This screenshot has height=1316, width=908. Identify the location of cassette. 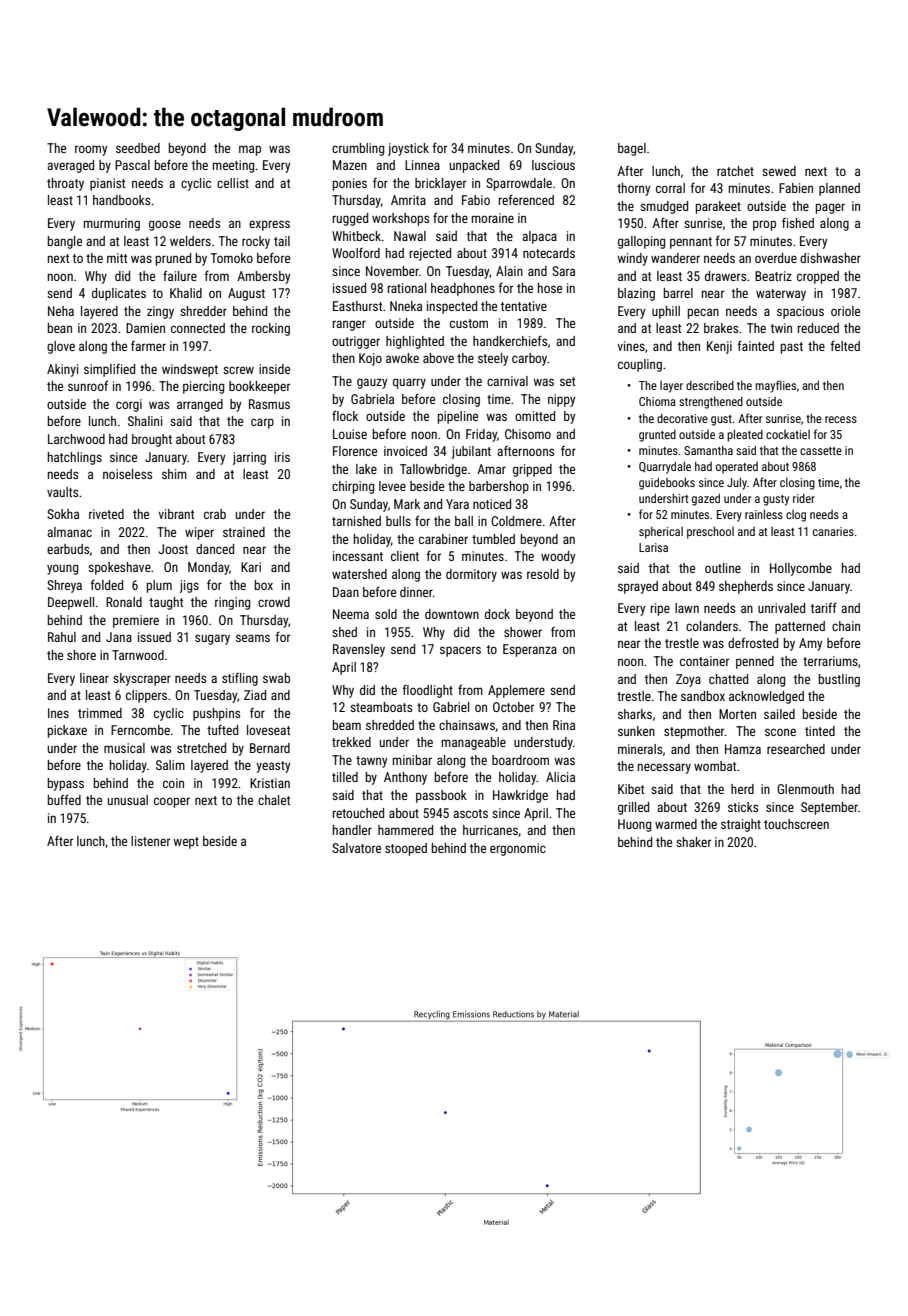
(821, 451).
